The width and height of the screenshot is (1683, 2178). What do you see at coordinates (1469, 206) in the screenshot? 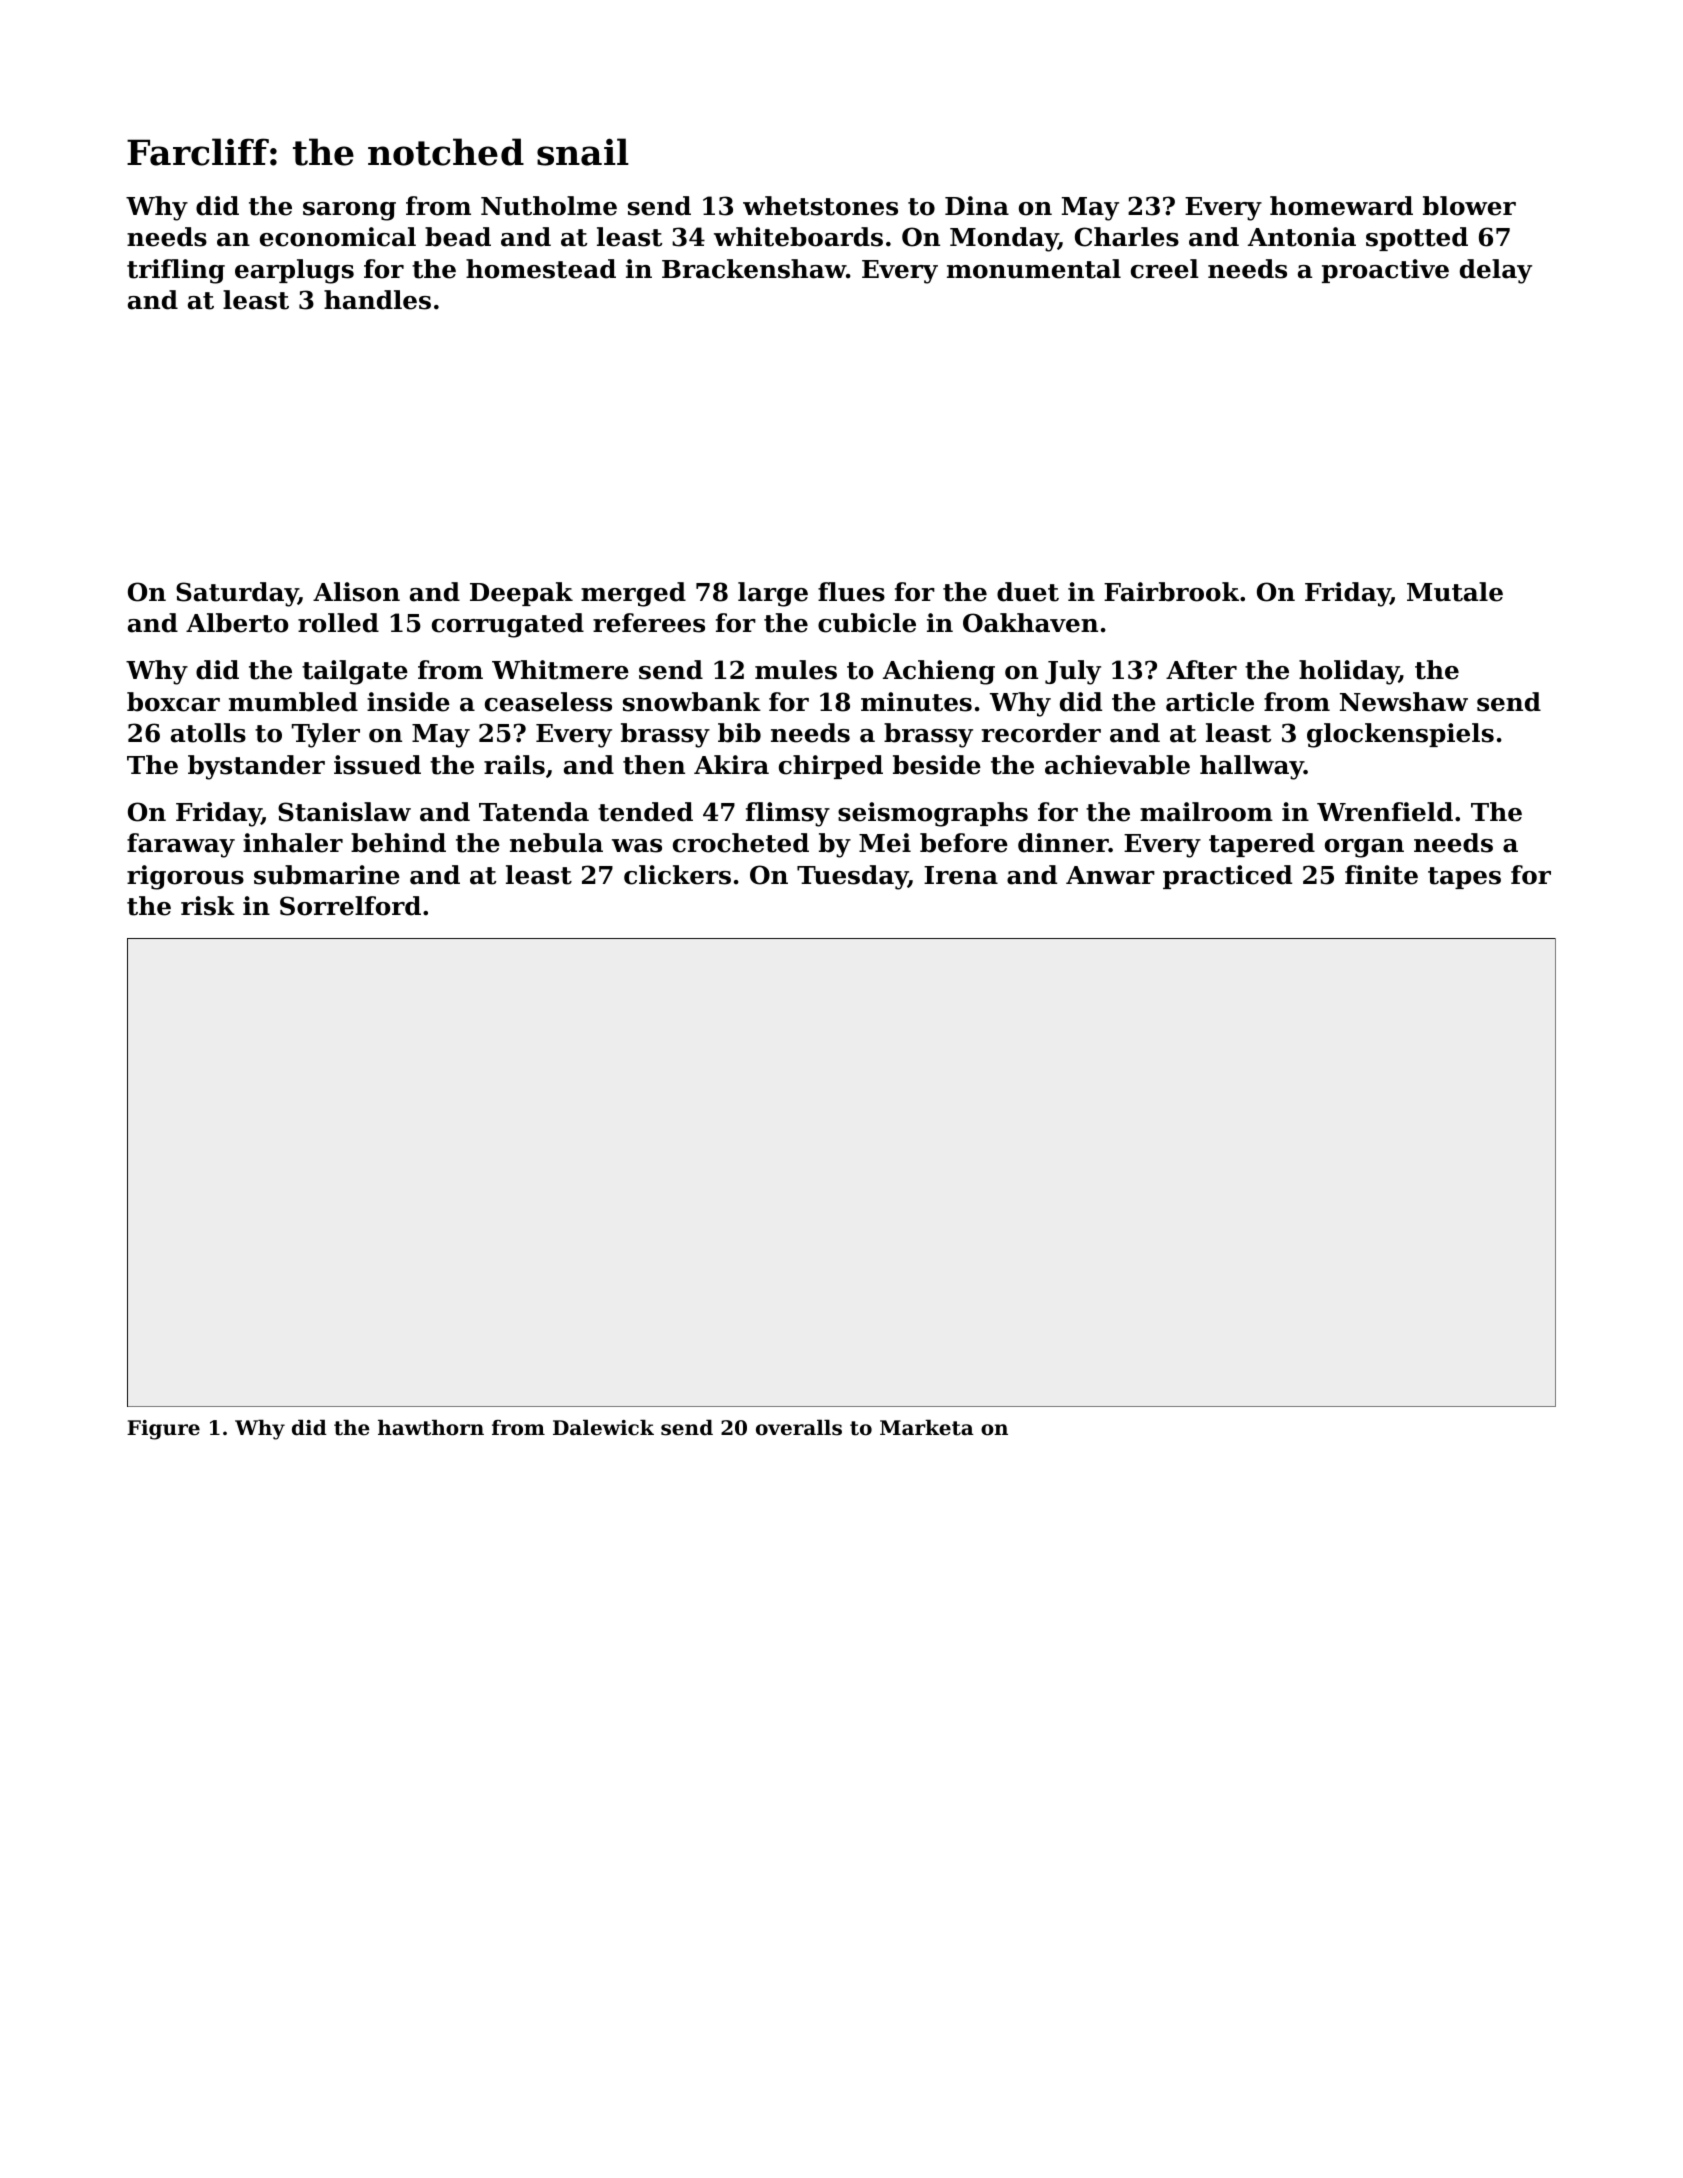
I see `blower` at bounding box center [1469, 206].
